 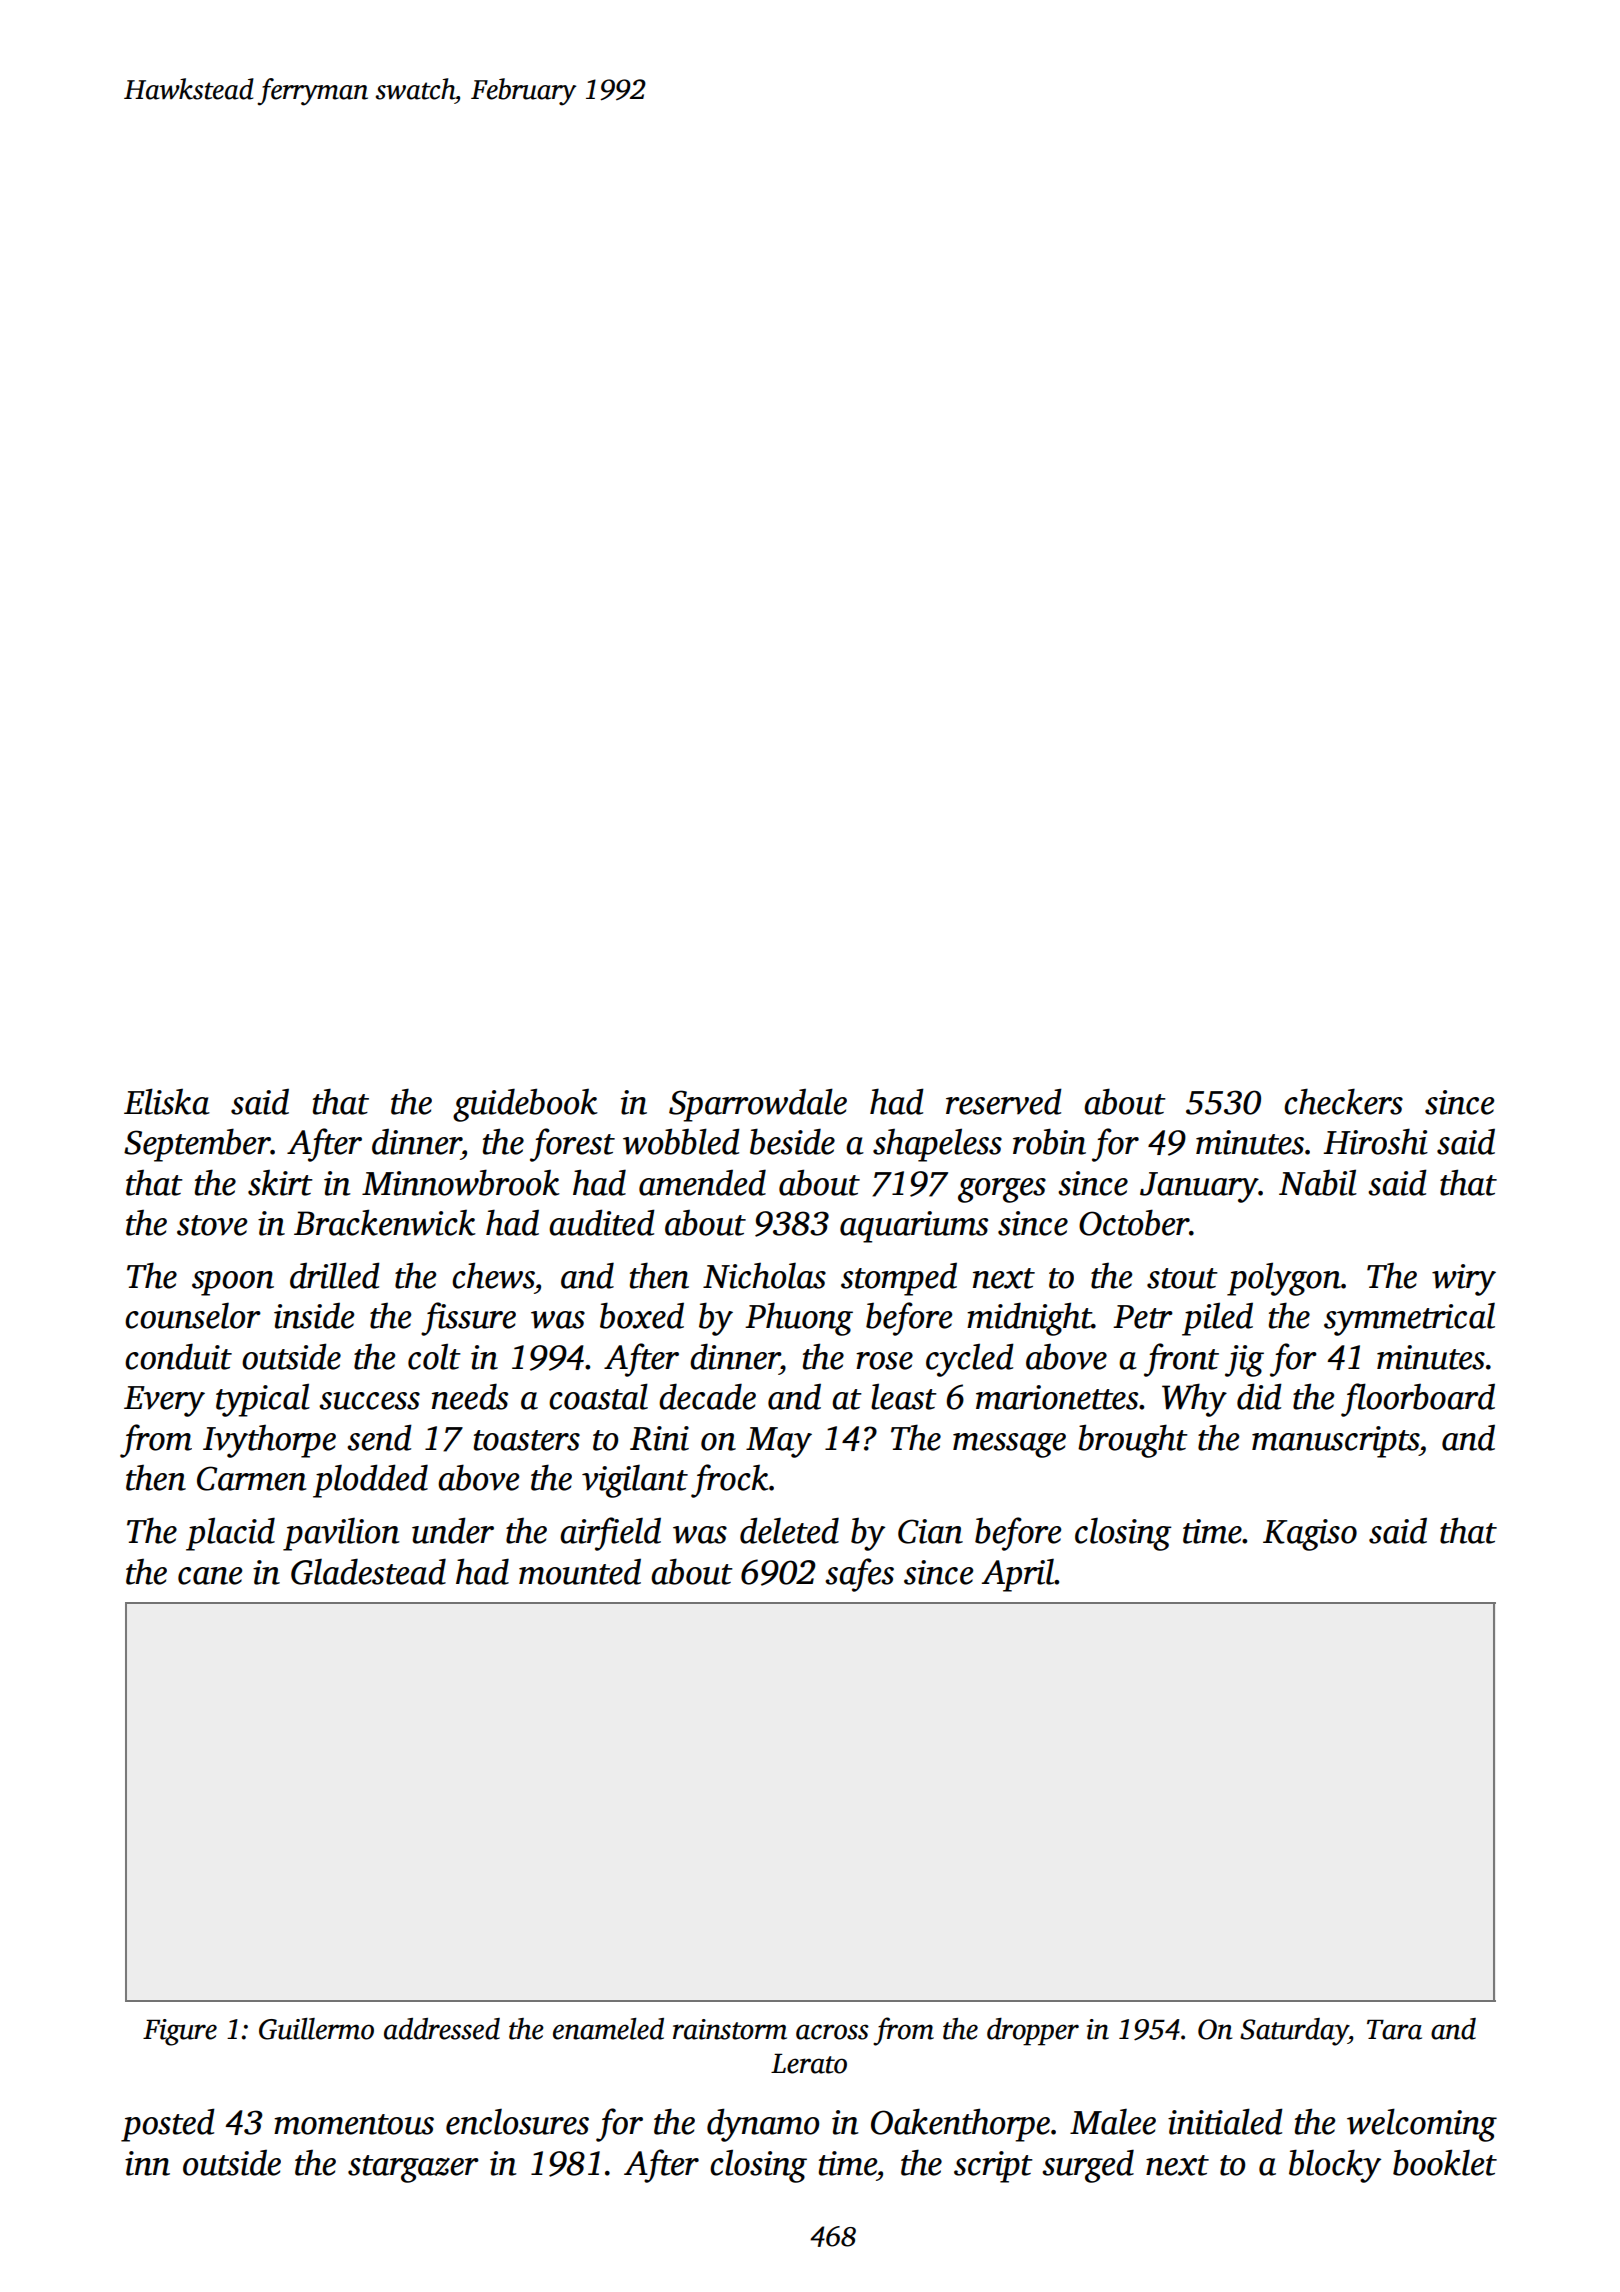 What do you see at coordinates (1199, 1187) in the document?
I see `January` at bounding box center [1199, 1187].
